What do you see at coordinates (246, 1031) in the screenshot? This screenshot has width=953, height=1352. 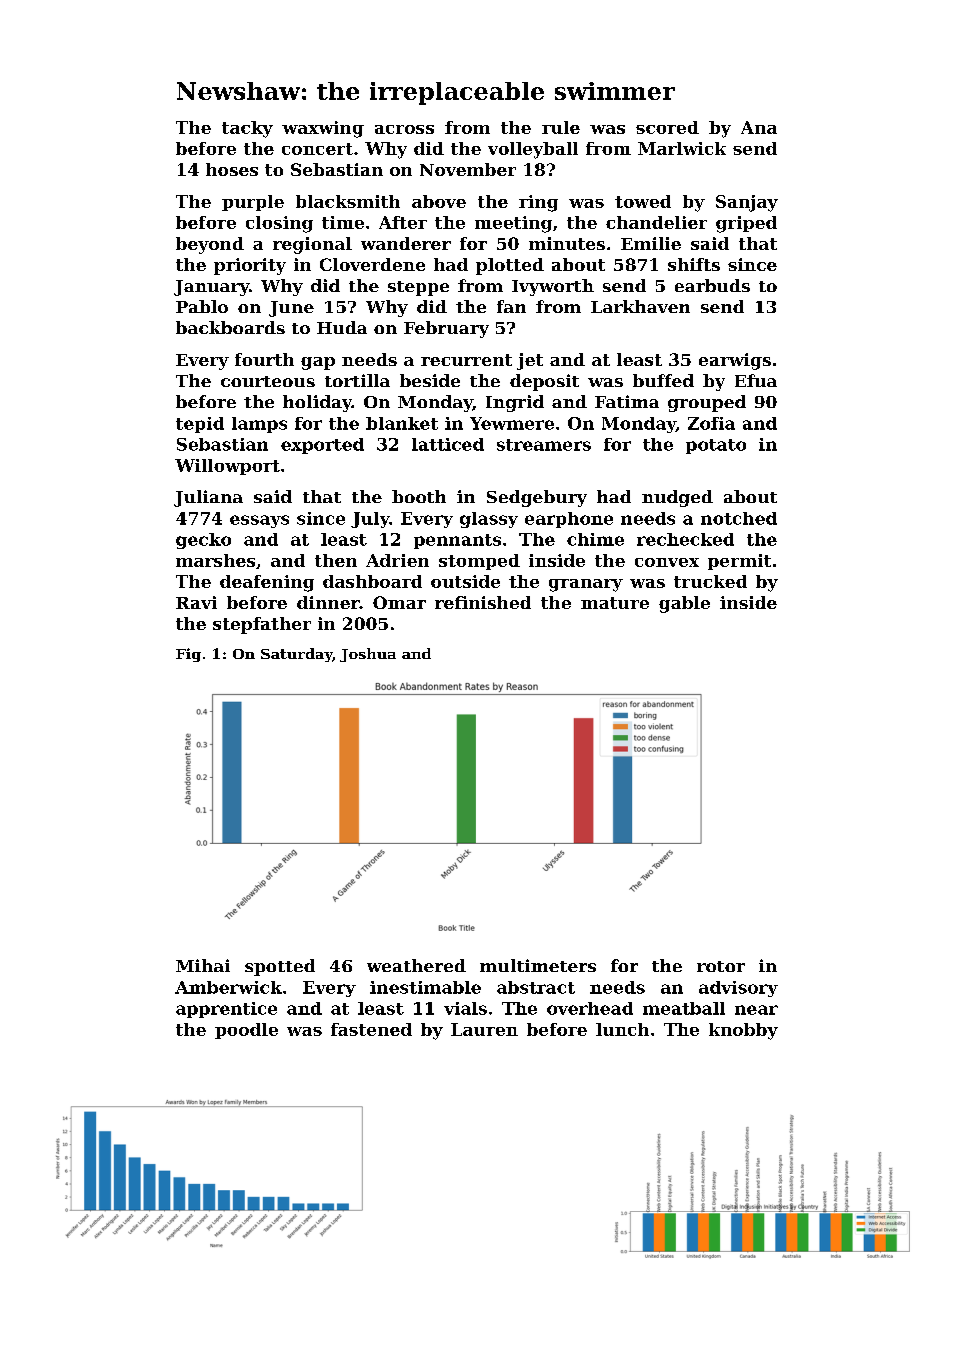 I see `poodle` at bounding box center [246, 1031].
